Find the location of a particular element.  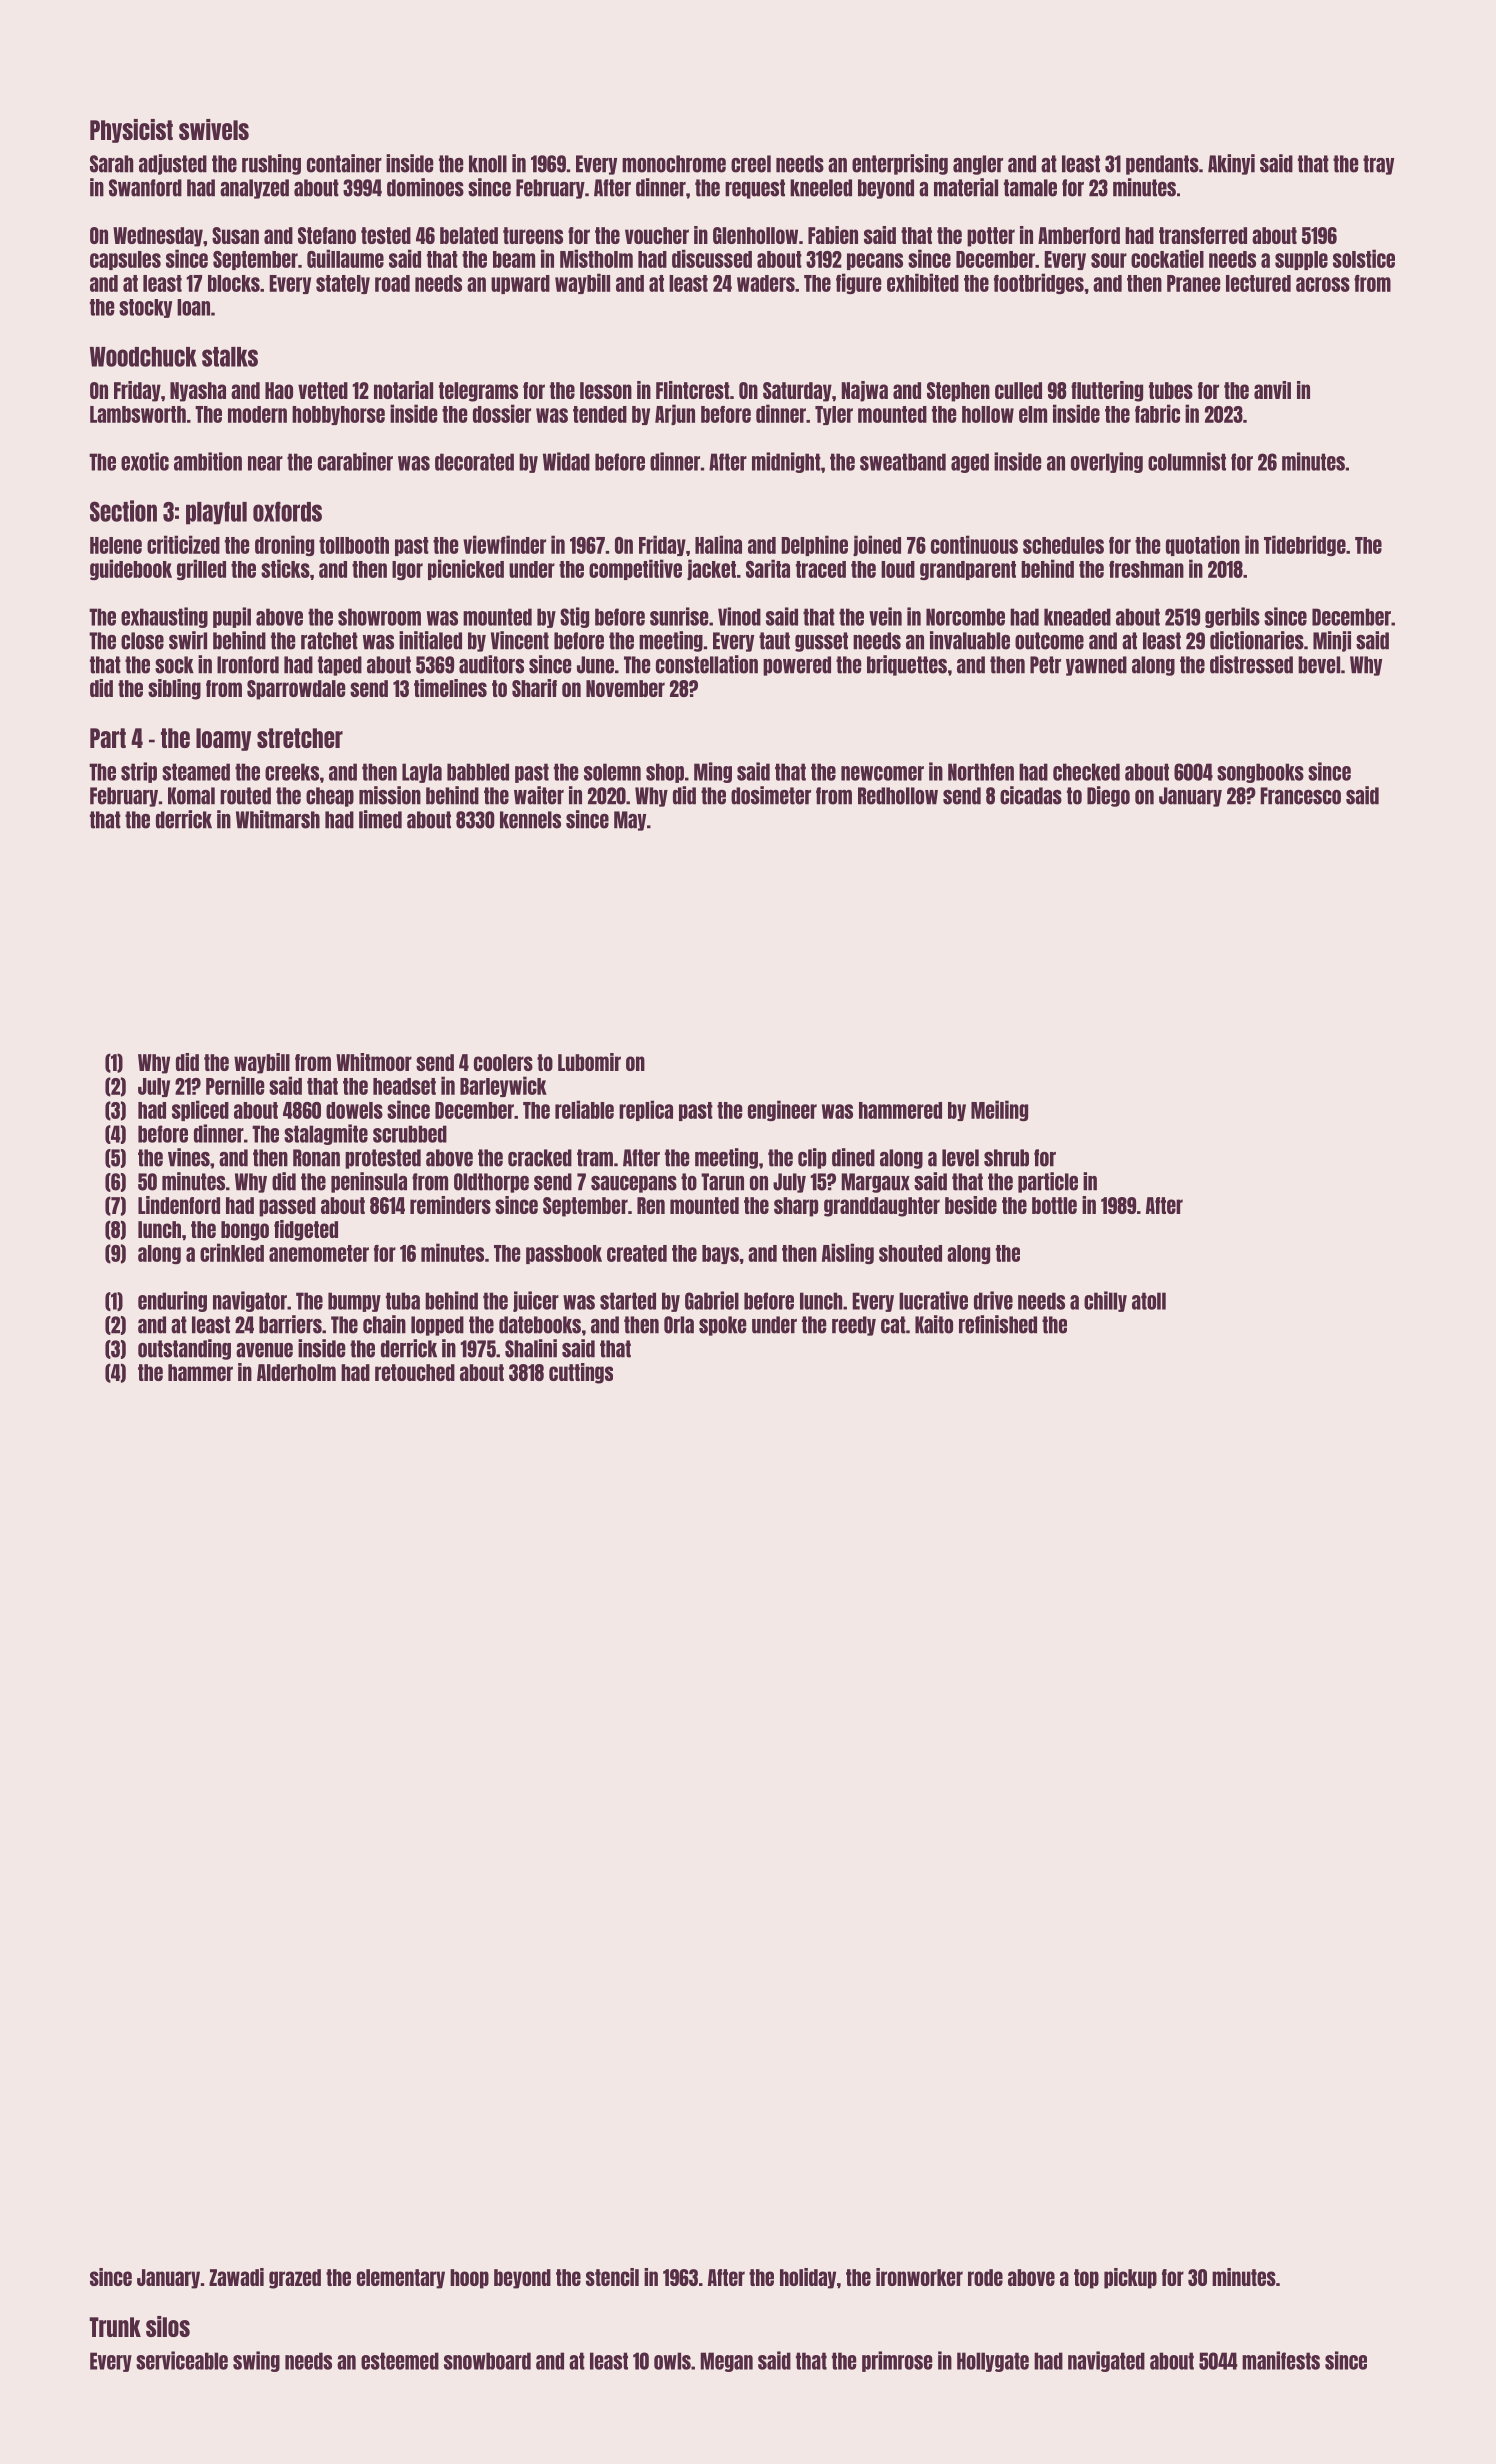

Kaito is located at coordinates (934, 1324).
